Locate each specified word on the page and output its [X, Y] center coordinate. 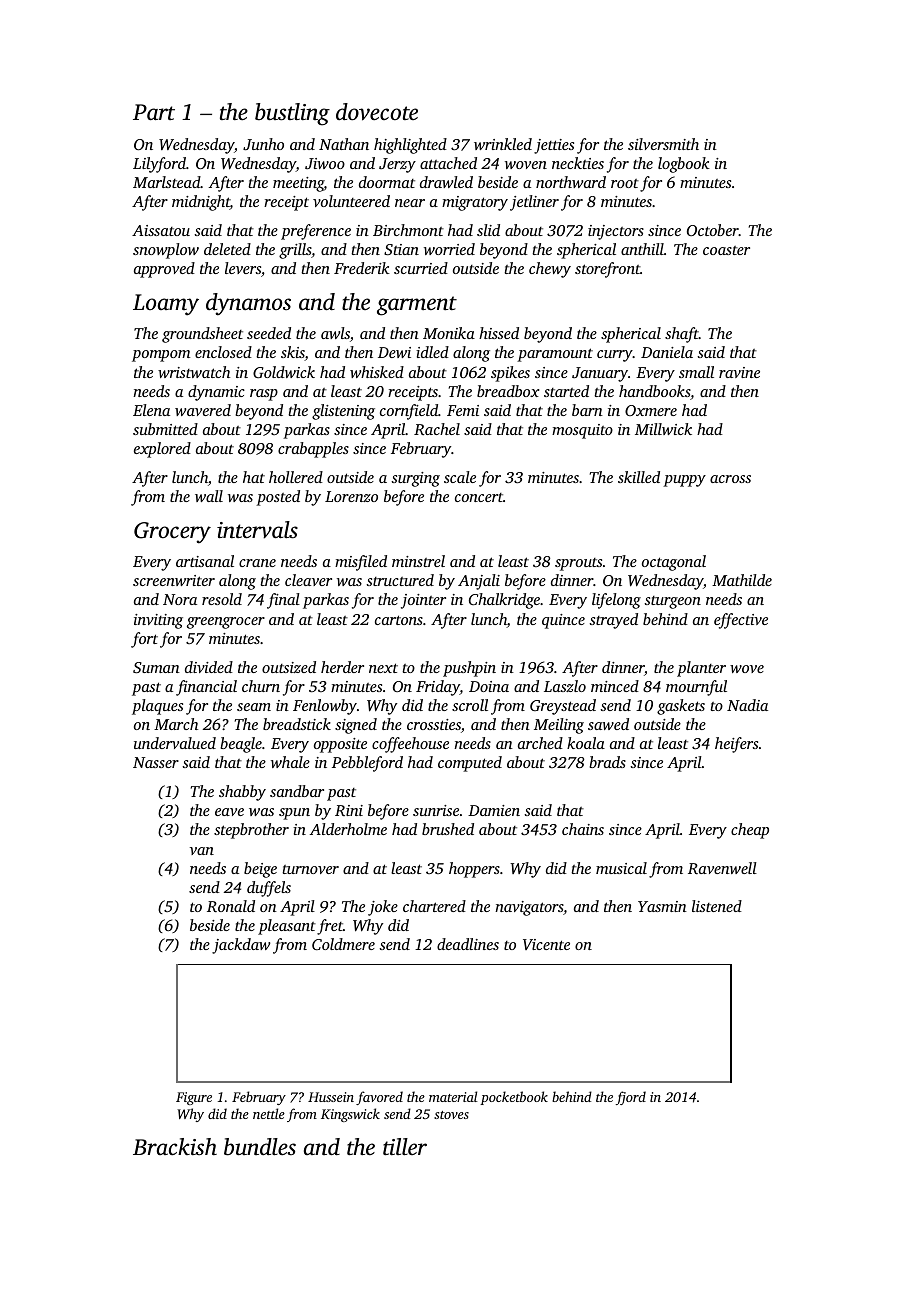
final [283, 601]
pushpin [469, 669]
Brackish [175, 1147]
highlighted [410, 146]
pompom [161, 356]
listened [717, 906]
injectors [616, 232]
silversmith [663, 144]
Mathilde [742, 580]
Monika [449, 333]
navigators [529, 908]
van [202, 851]
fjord [631, 1098]
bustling [292, 114]
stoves [451, 1115]
